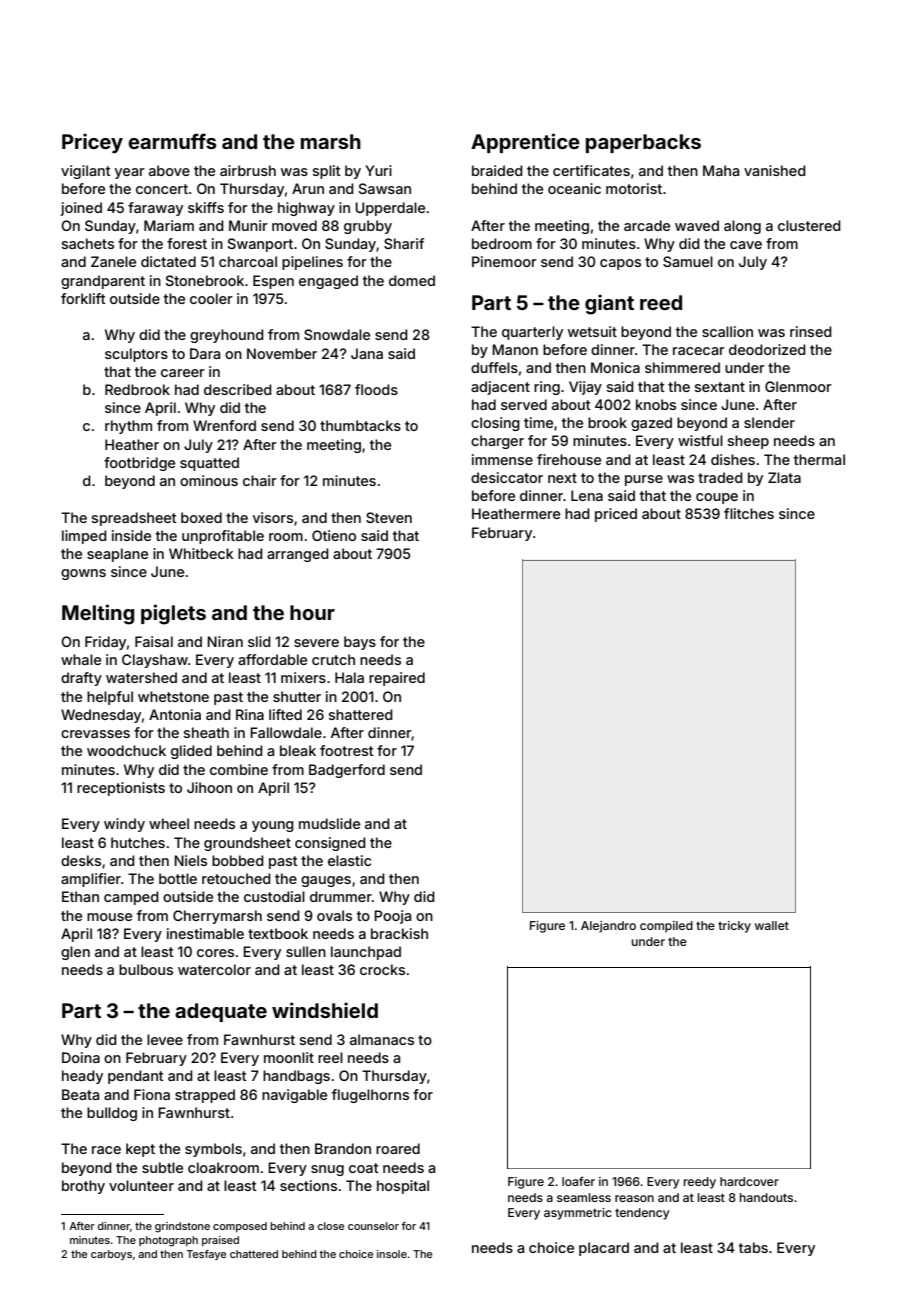 The image size is (908, 1316). Describe the element at coordinates (587, 495) in the screenshot. I see `Lena` at that location.
